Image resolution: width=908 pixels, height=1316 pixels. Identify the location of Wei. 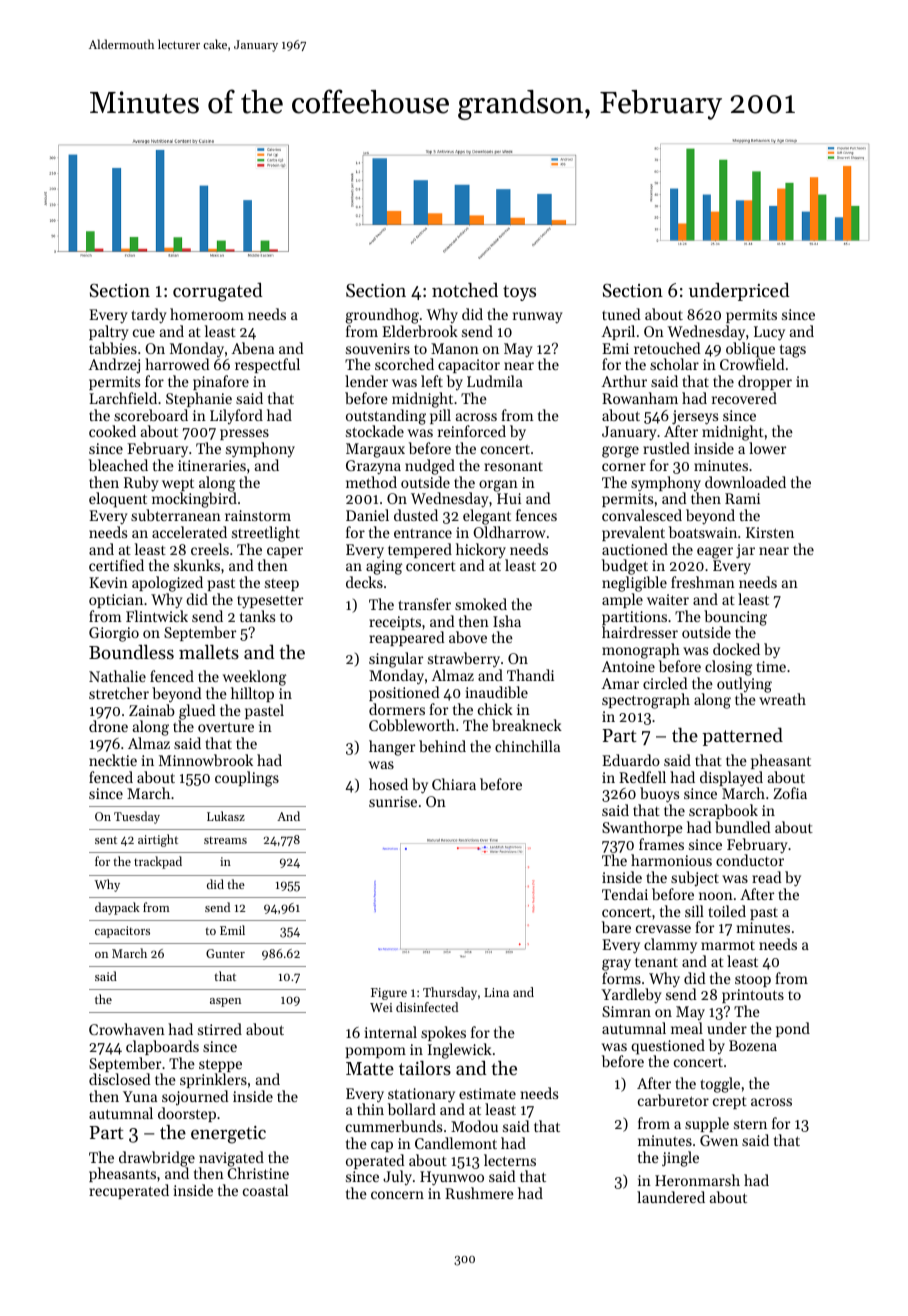
(381, 1007).
